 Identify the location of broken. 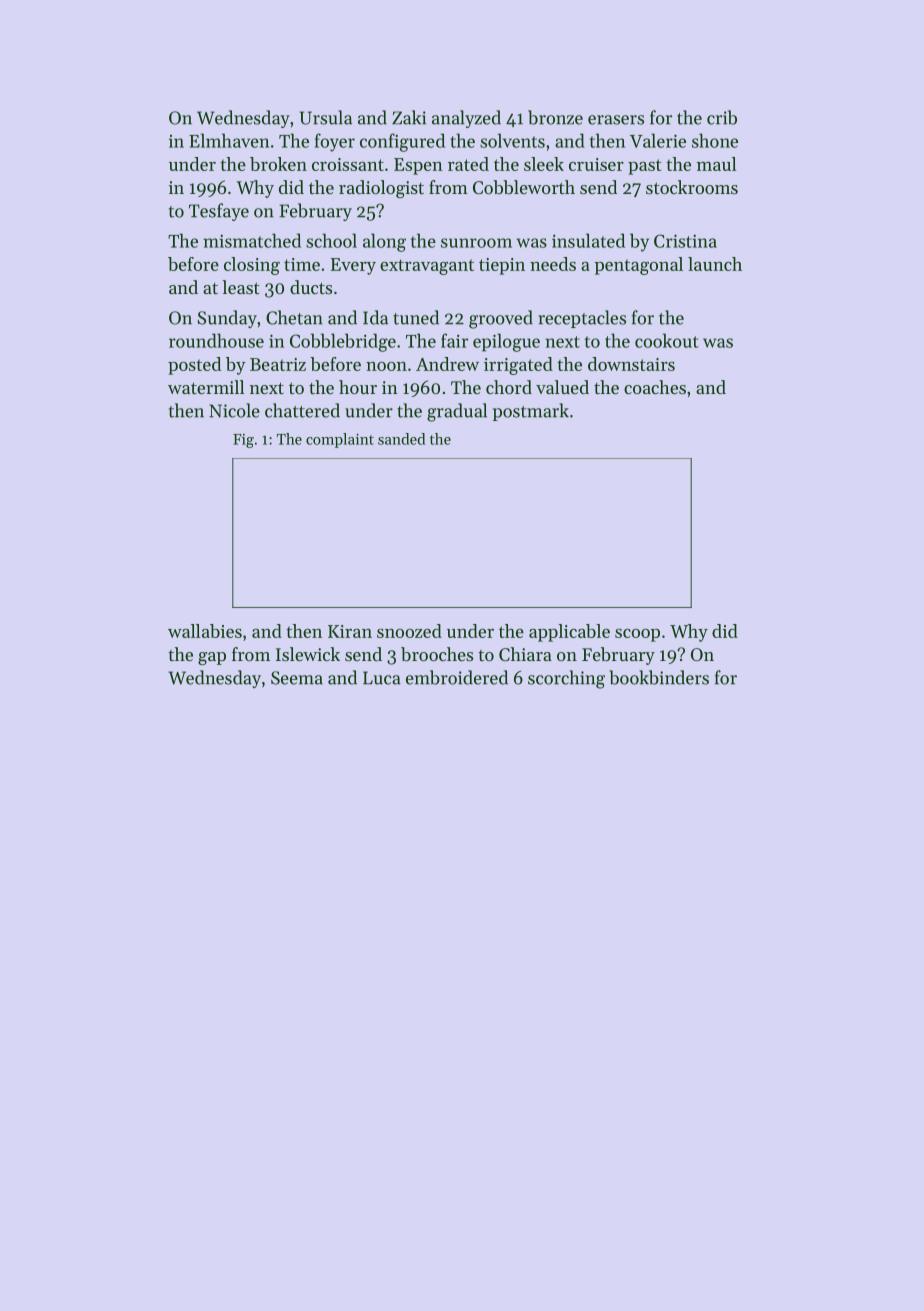
(278, 164).
